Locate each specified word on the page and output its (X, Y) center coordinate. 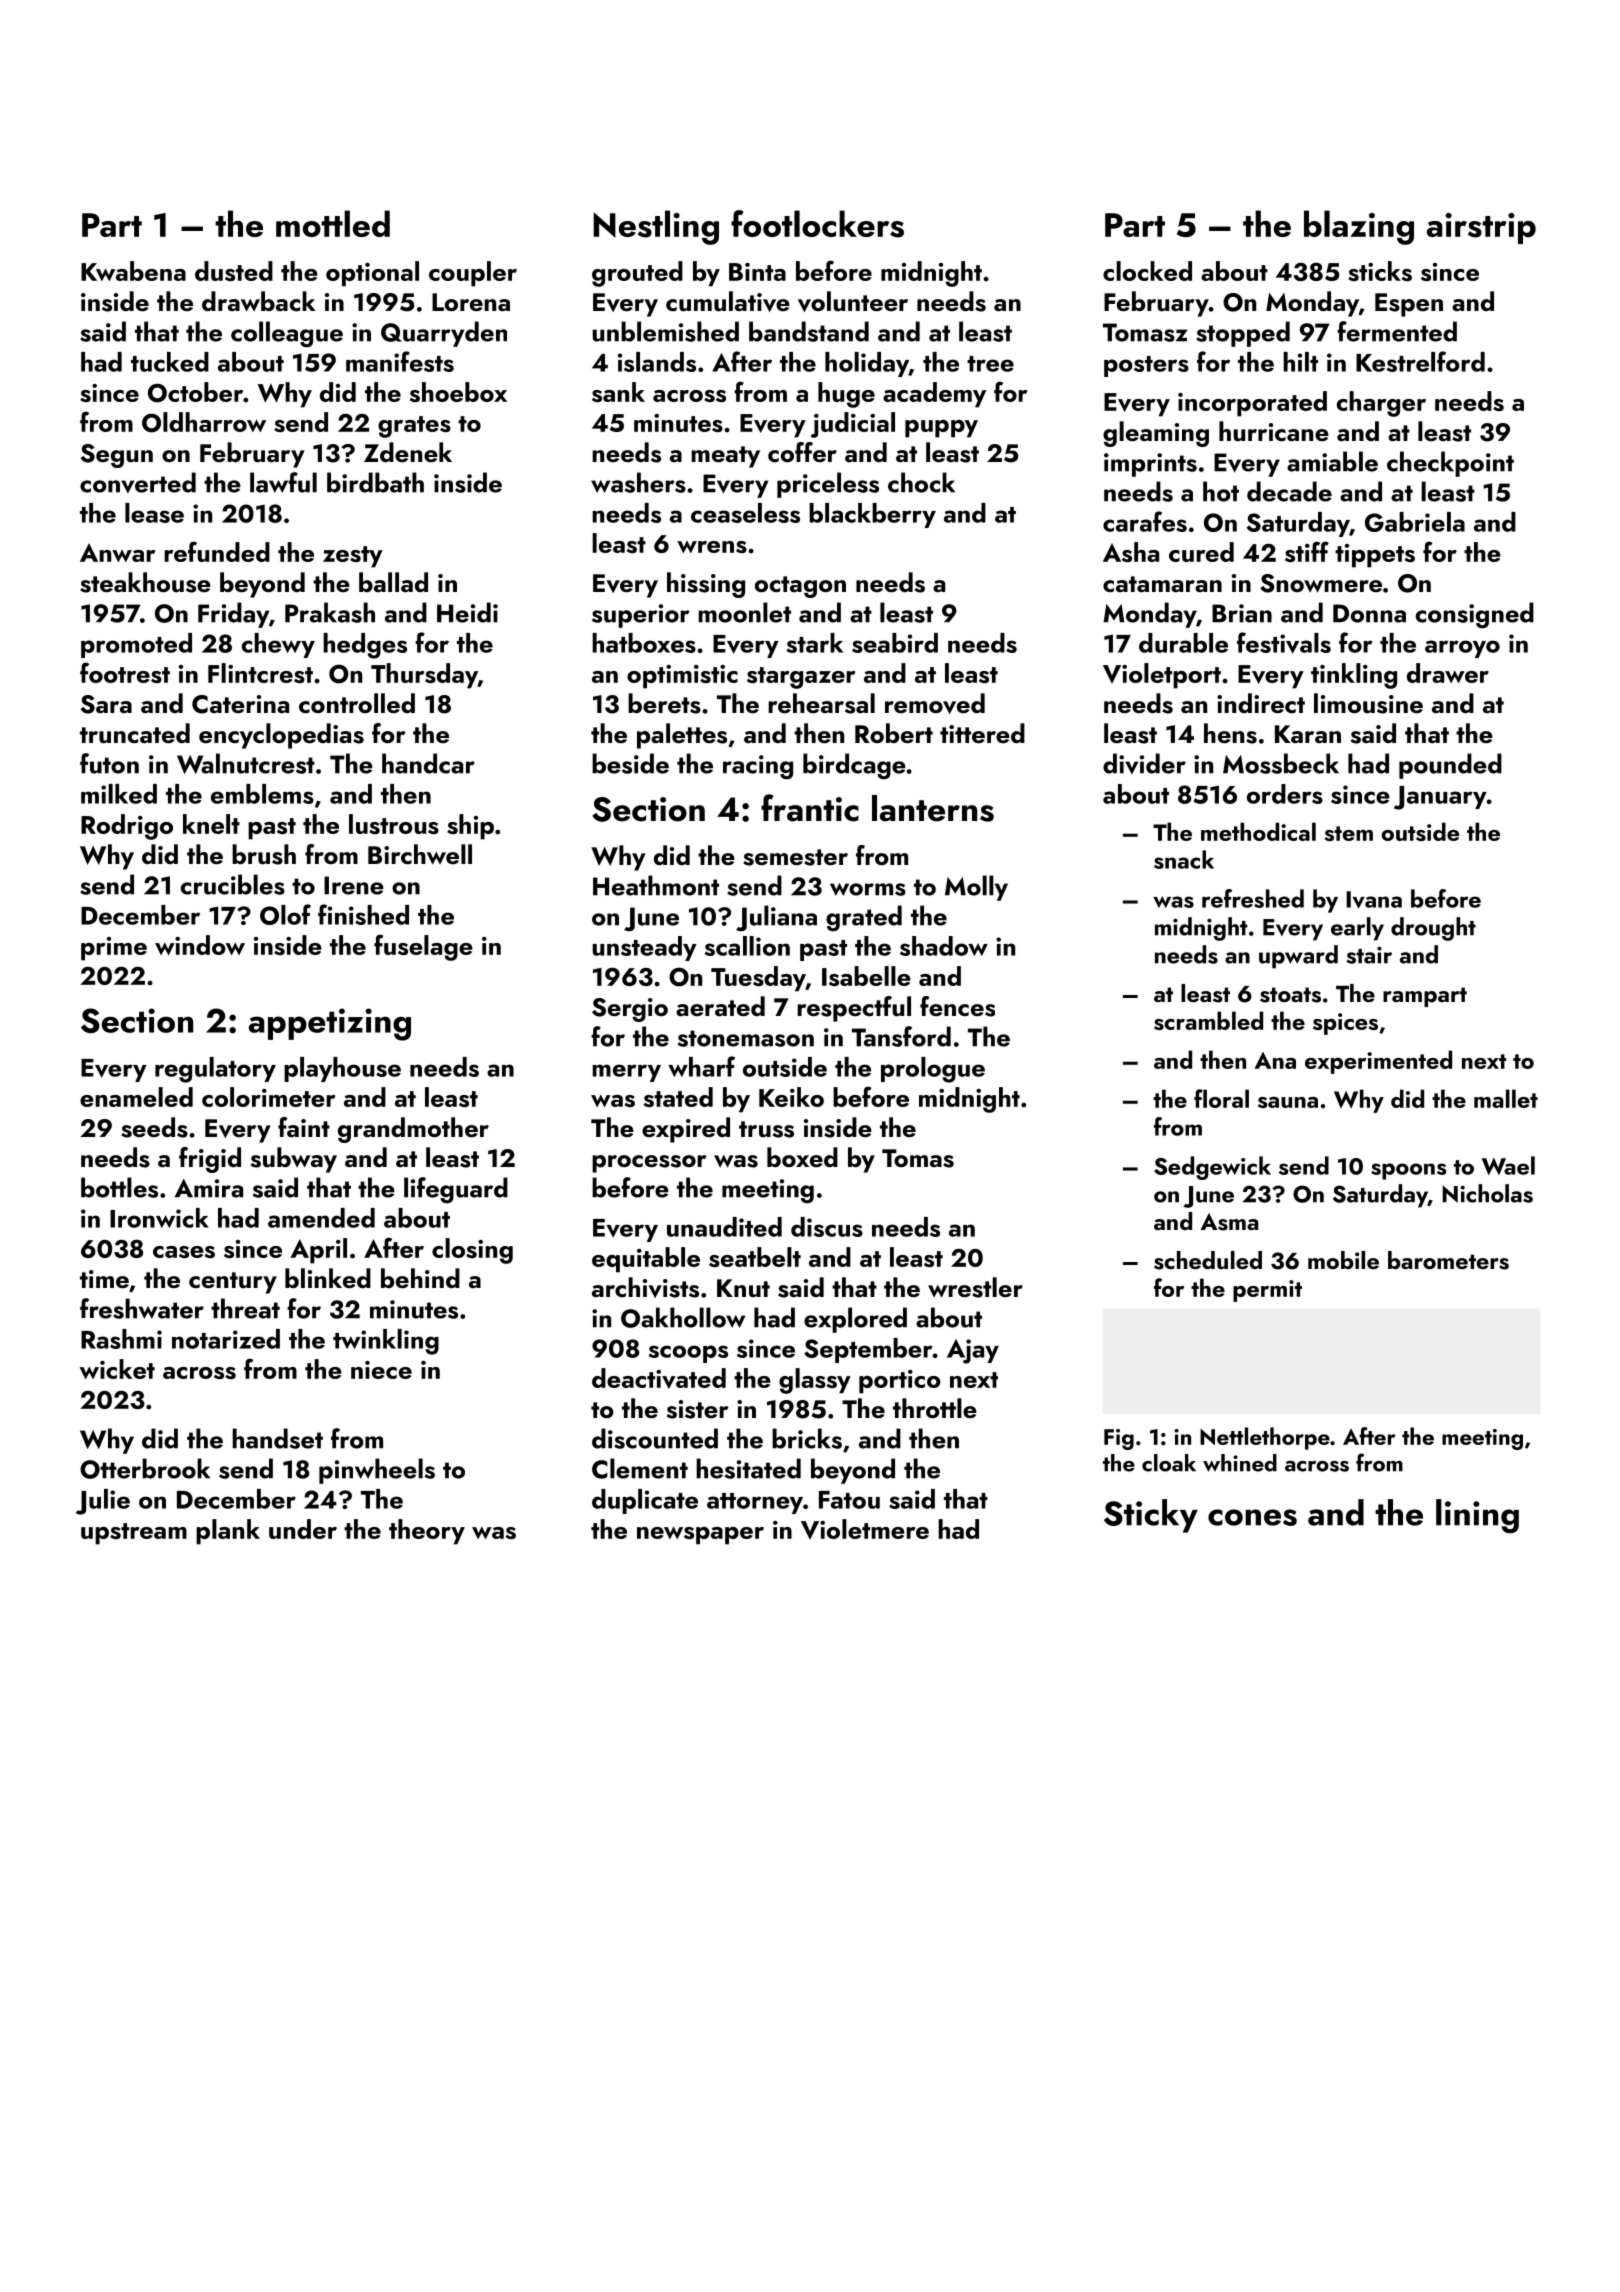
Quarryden (444, 334)
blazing (1359, 227)
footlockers (817, 224)
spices (1345, 1024)
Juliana (776, 918)
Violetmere (865, 1529)
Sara (106, 704)
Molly (976, 888)
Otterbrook (145, 1468)
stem (1349, 833)
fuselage (423, 947)
